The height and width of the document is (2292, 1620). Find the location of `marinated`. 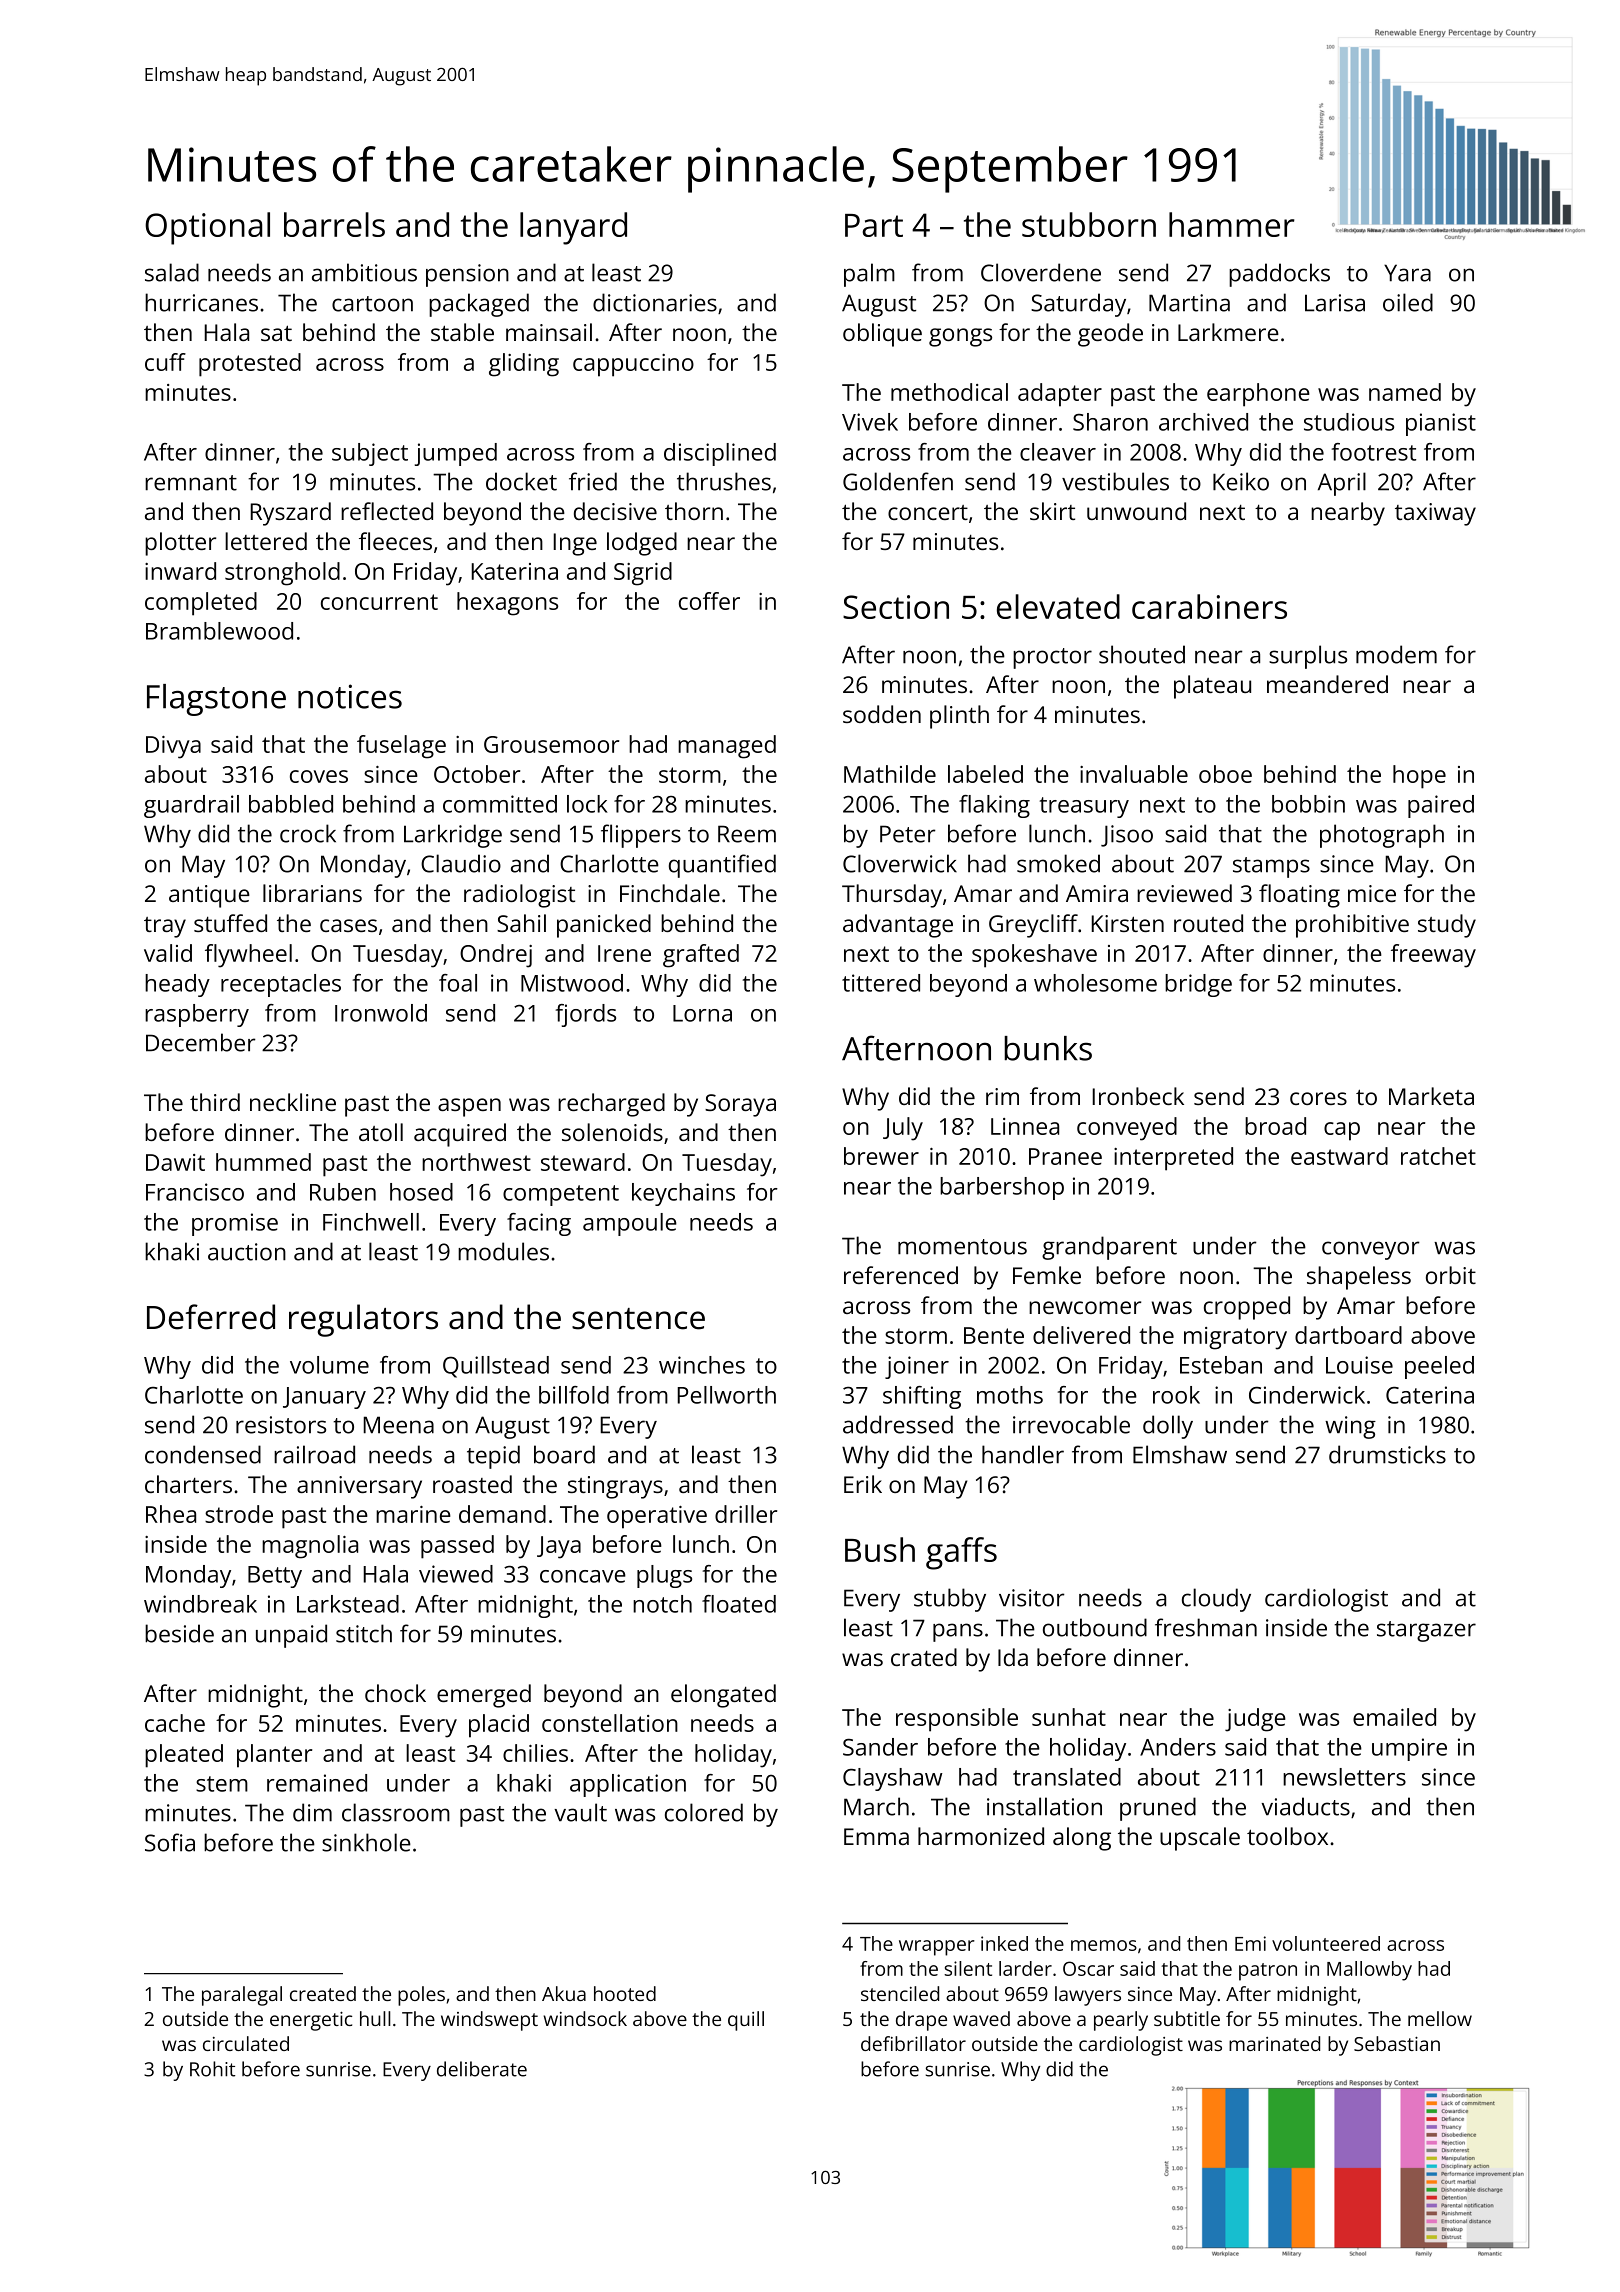

marinated is located at coordinates (1274, 2043).
